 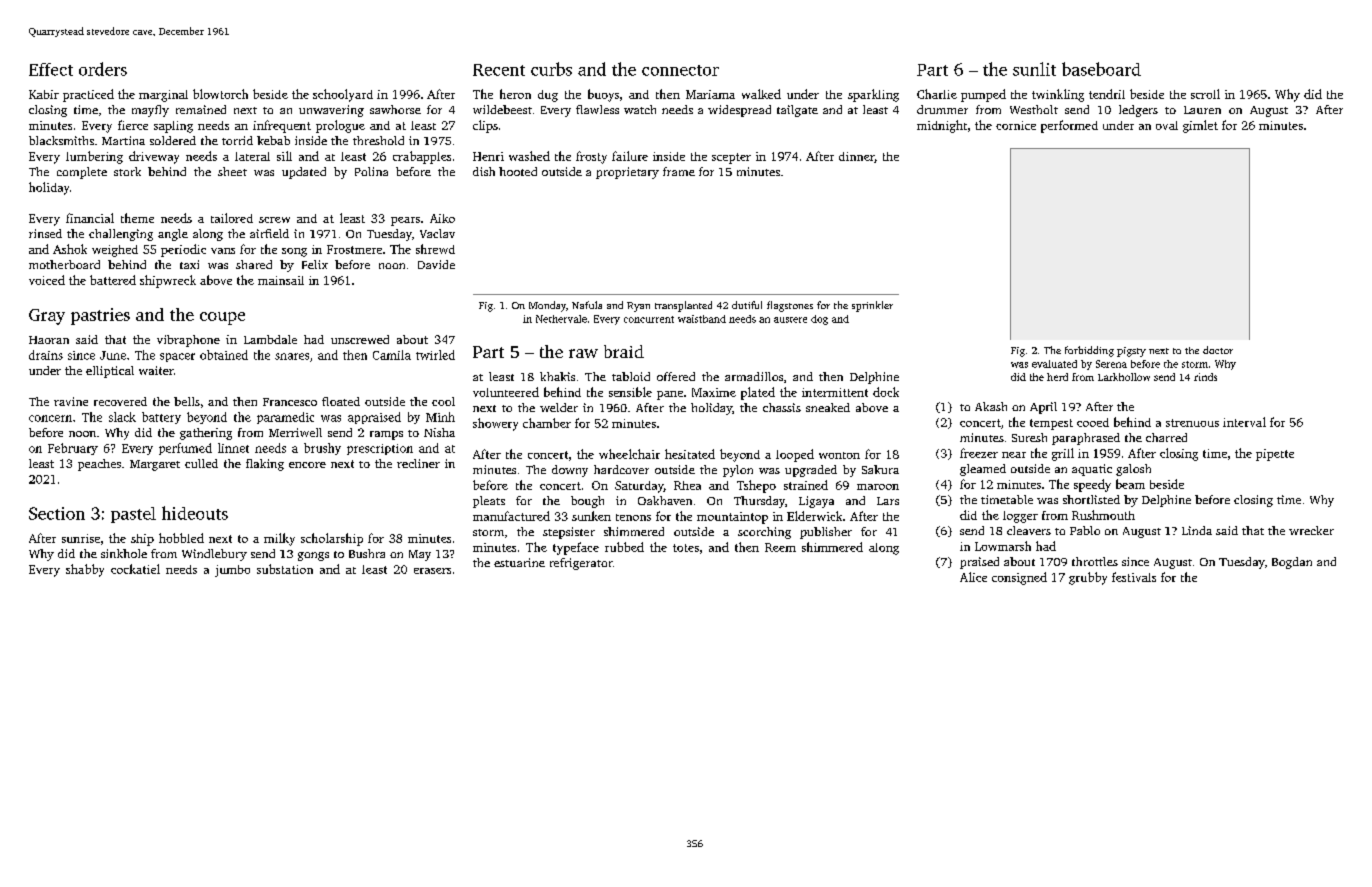 I want to click on Felix, so click(x=315, y=264).
